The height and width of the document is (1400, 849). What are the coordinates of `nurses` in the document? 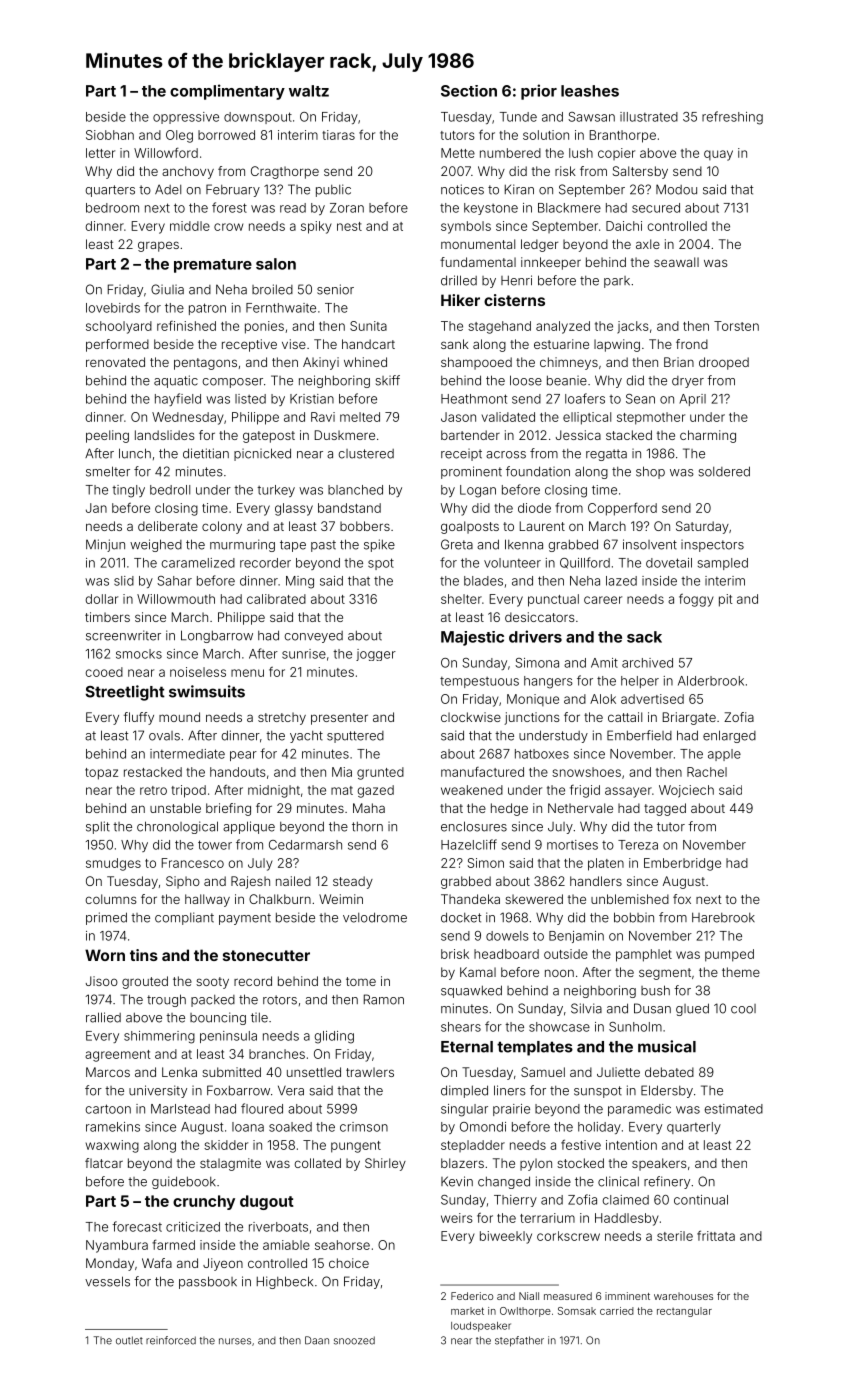 It's located at (235, 1341).
